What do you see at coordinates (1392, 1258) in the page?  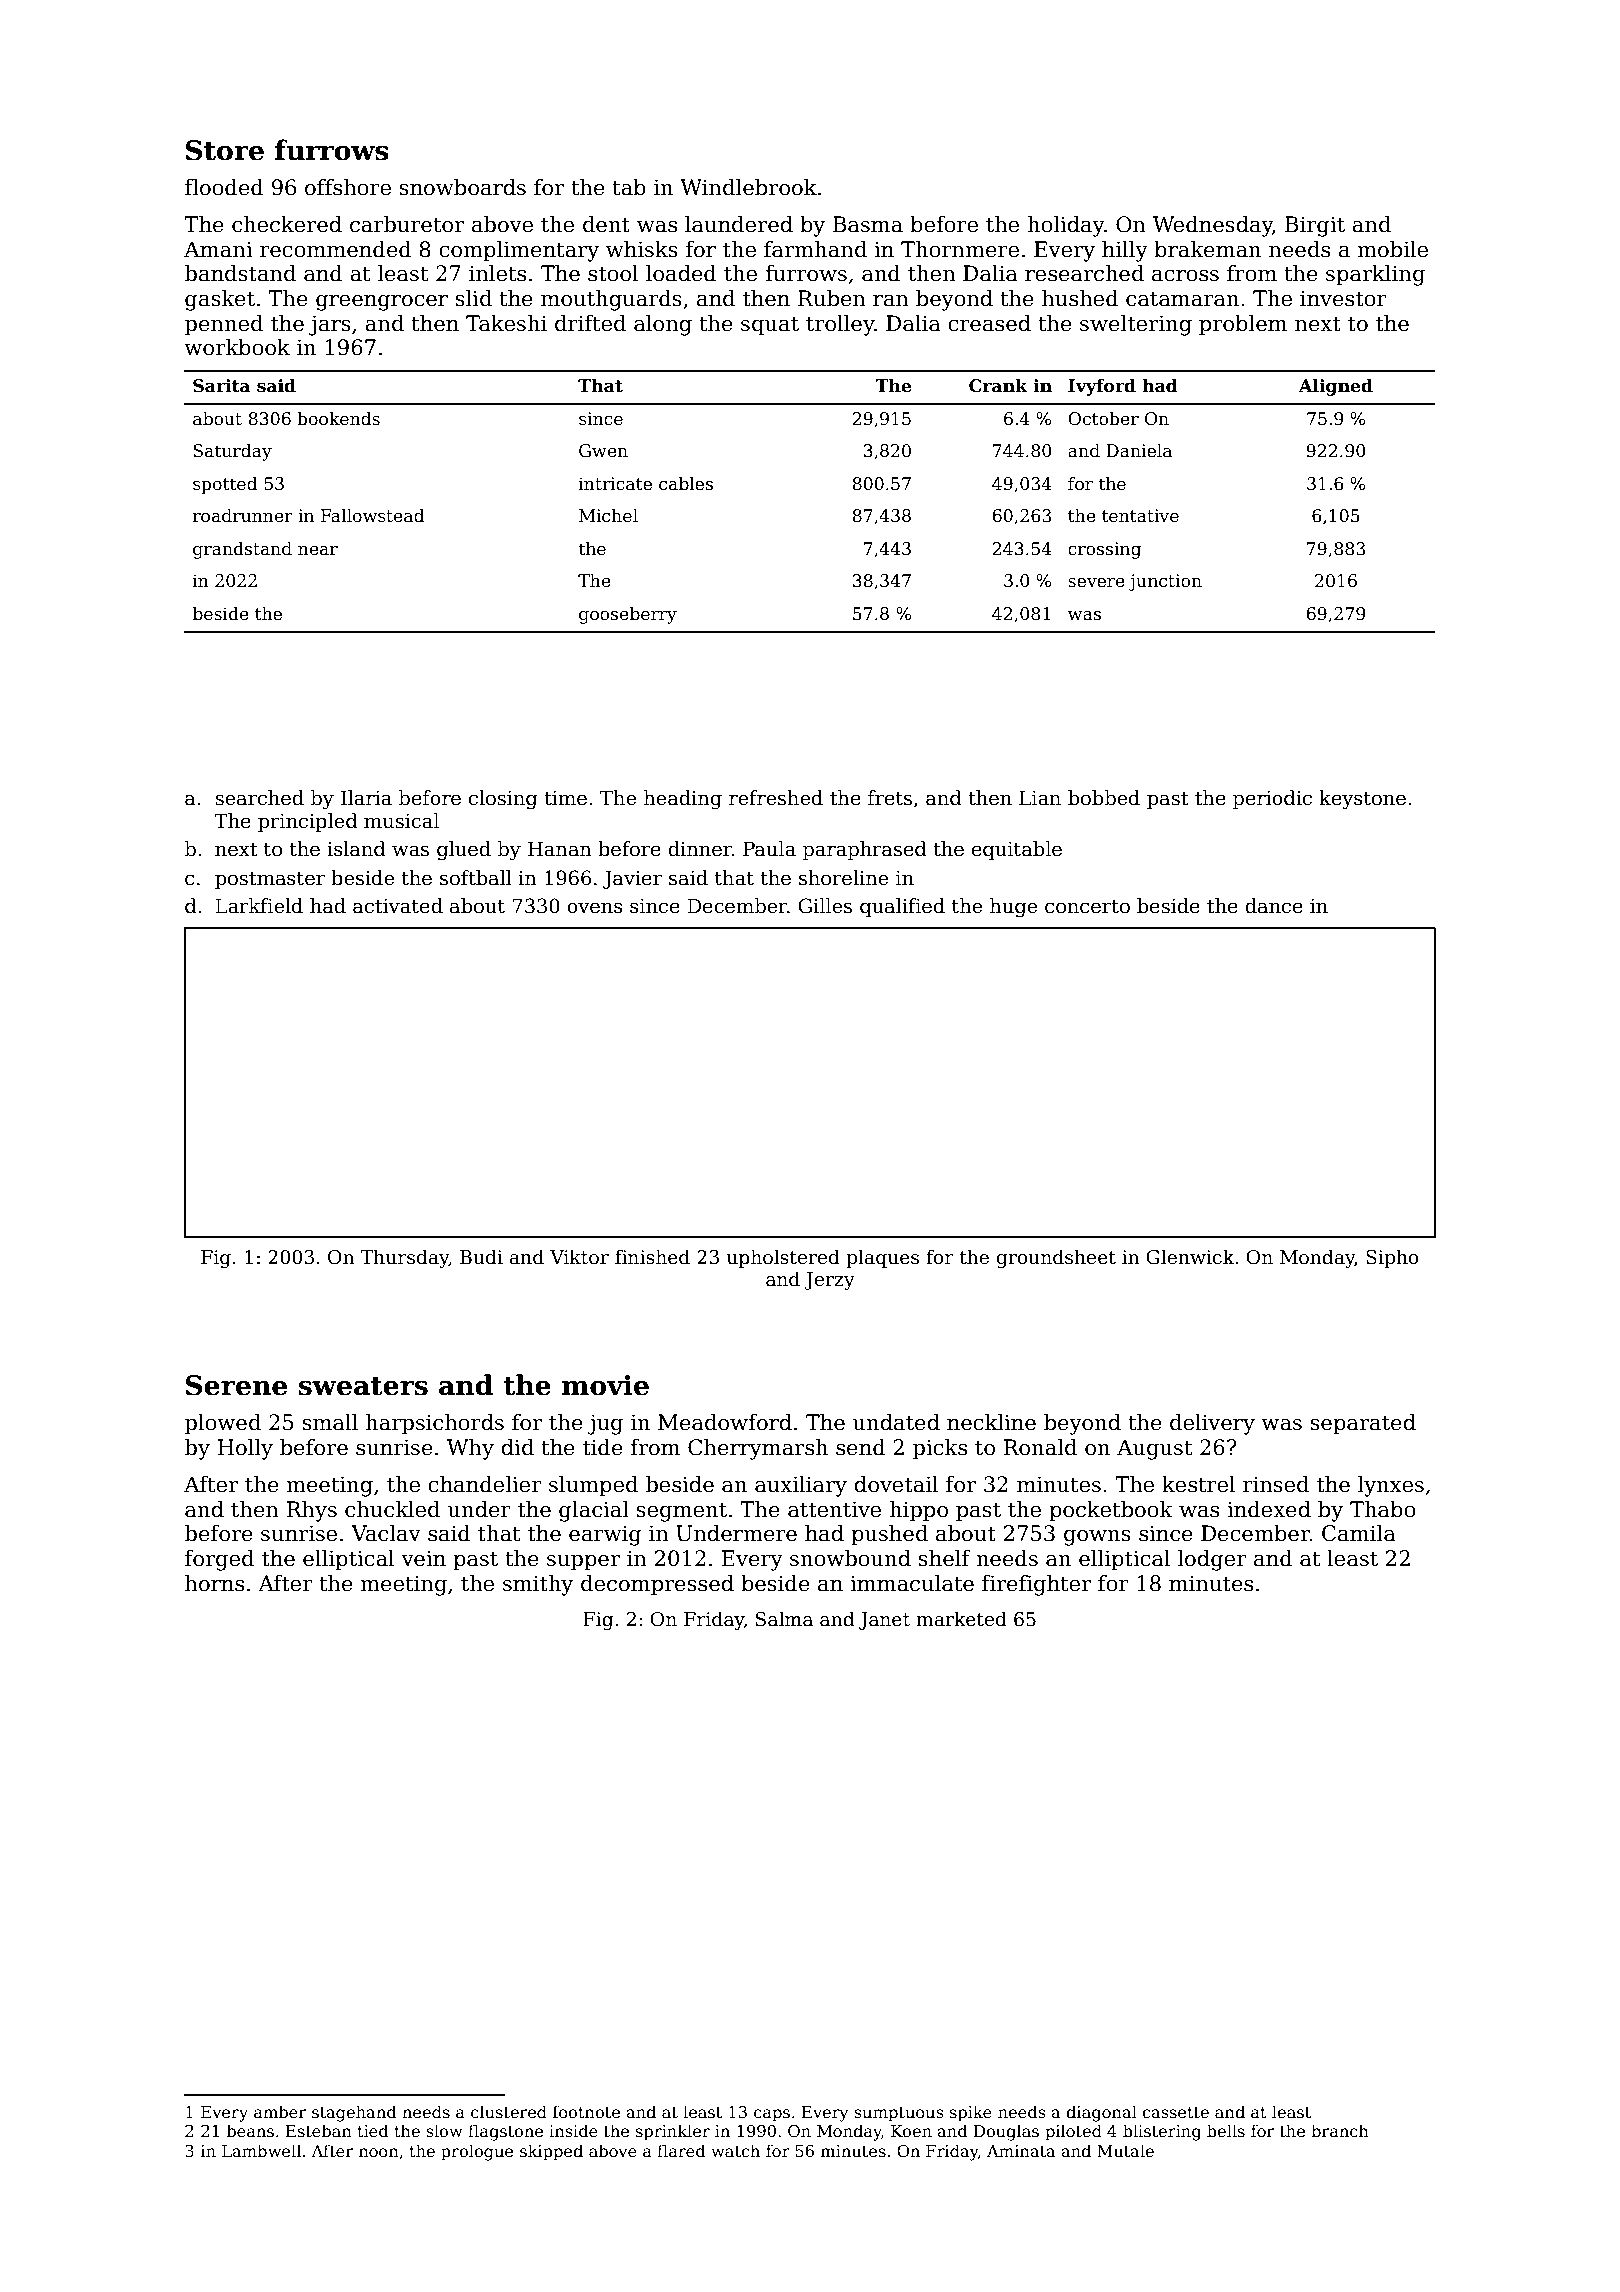 I see `Sipho` at bounding box center [1392, 1258].
